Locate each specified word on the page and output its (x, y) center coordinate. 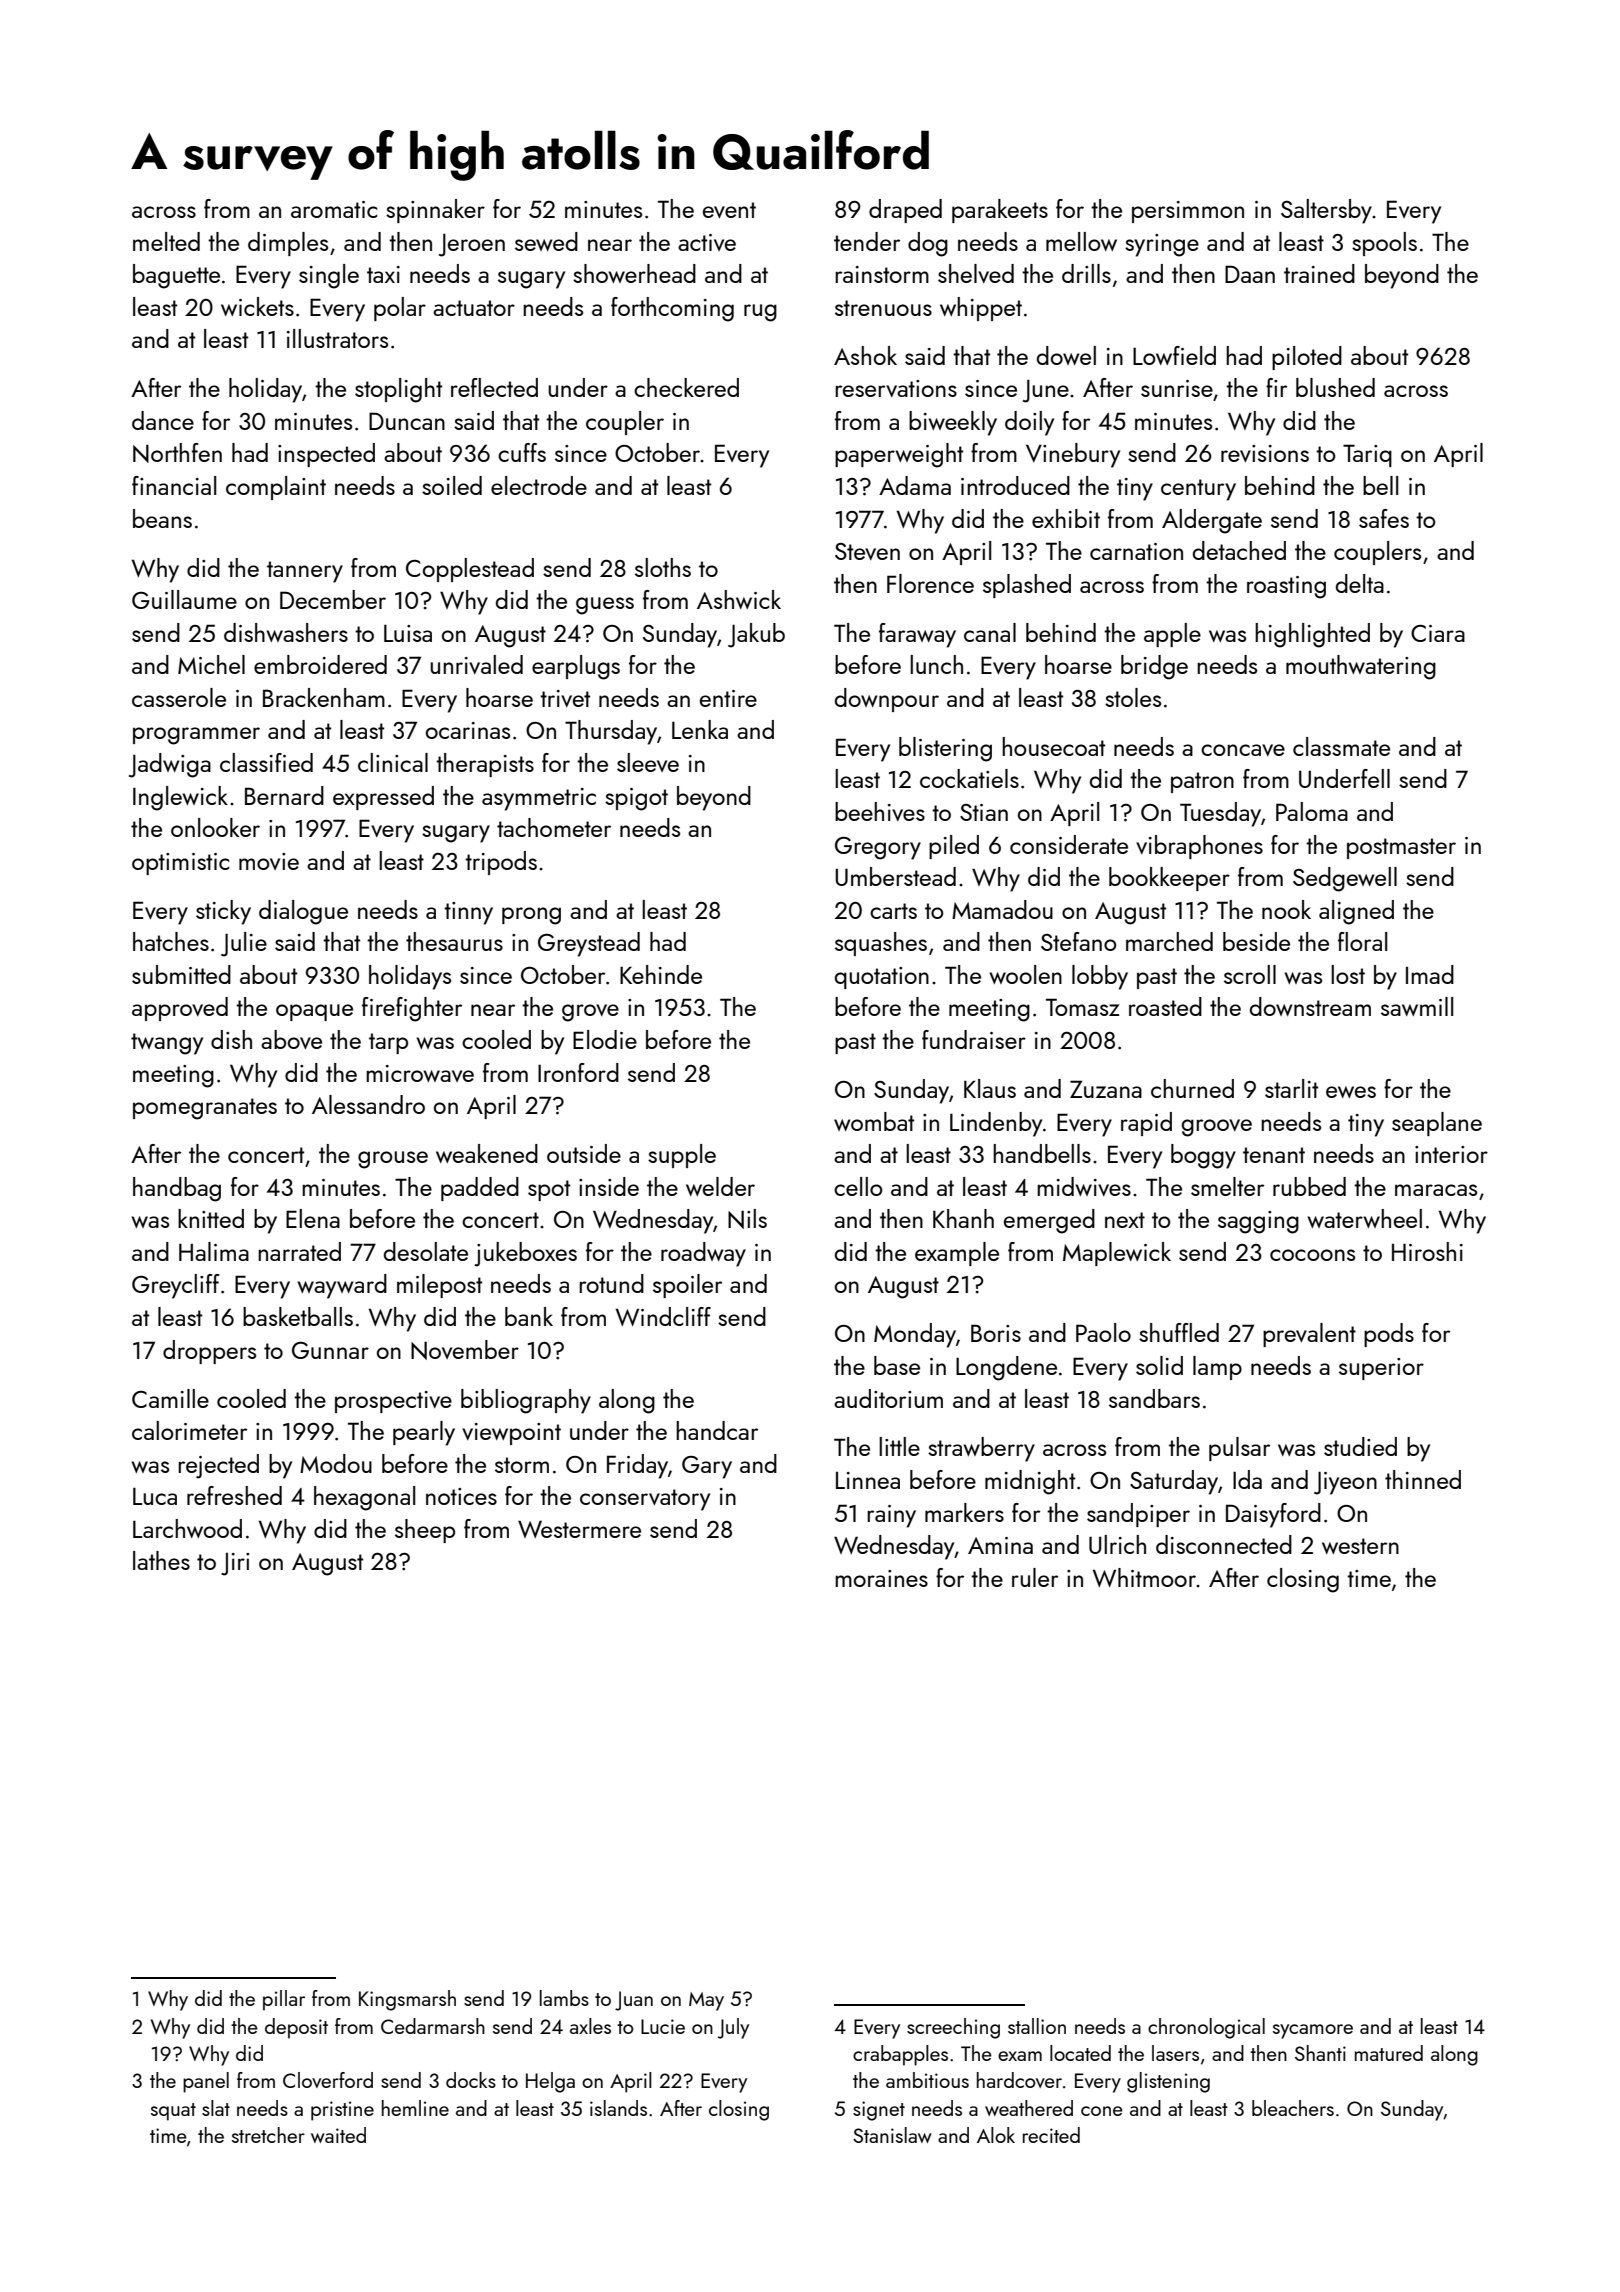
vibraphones (1199, 847)
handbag (177, 1189)
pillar (284, 2000)
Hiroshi (1427, 1251)
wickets (257, 306)
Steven (867, 551)
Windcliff (663, 1316)
